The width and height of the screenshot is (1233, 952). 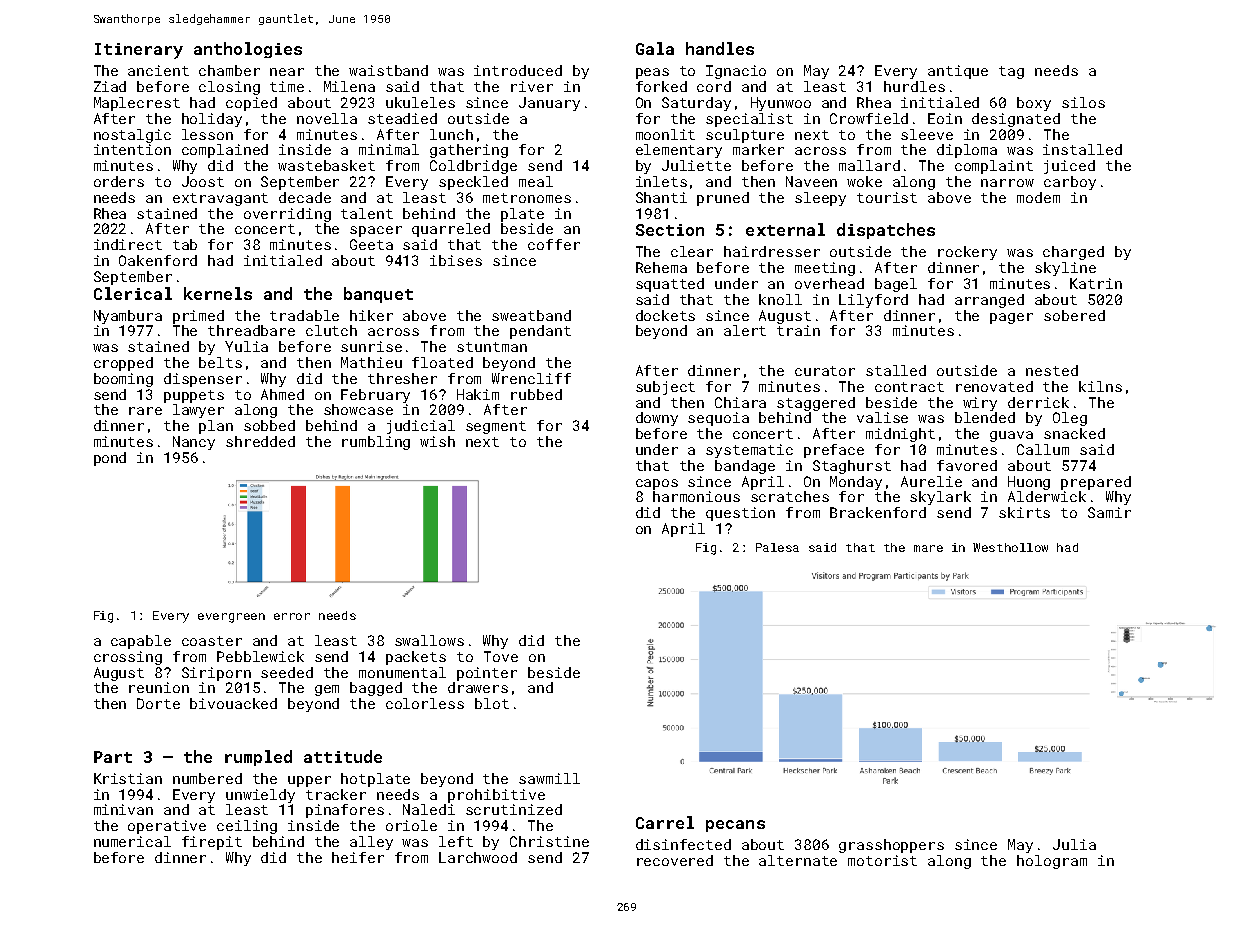 What do you see at coordinates (349, 86) in the screenshot?
I see `Milena` at bounding box center [349, 86].
